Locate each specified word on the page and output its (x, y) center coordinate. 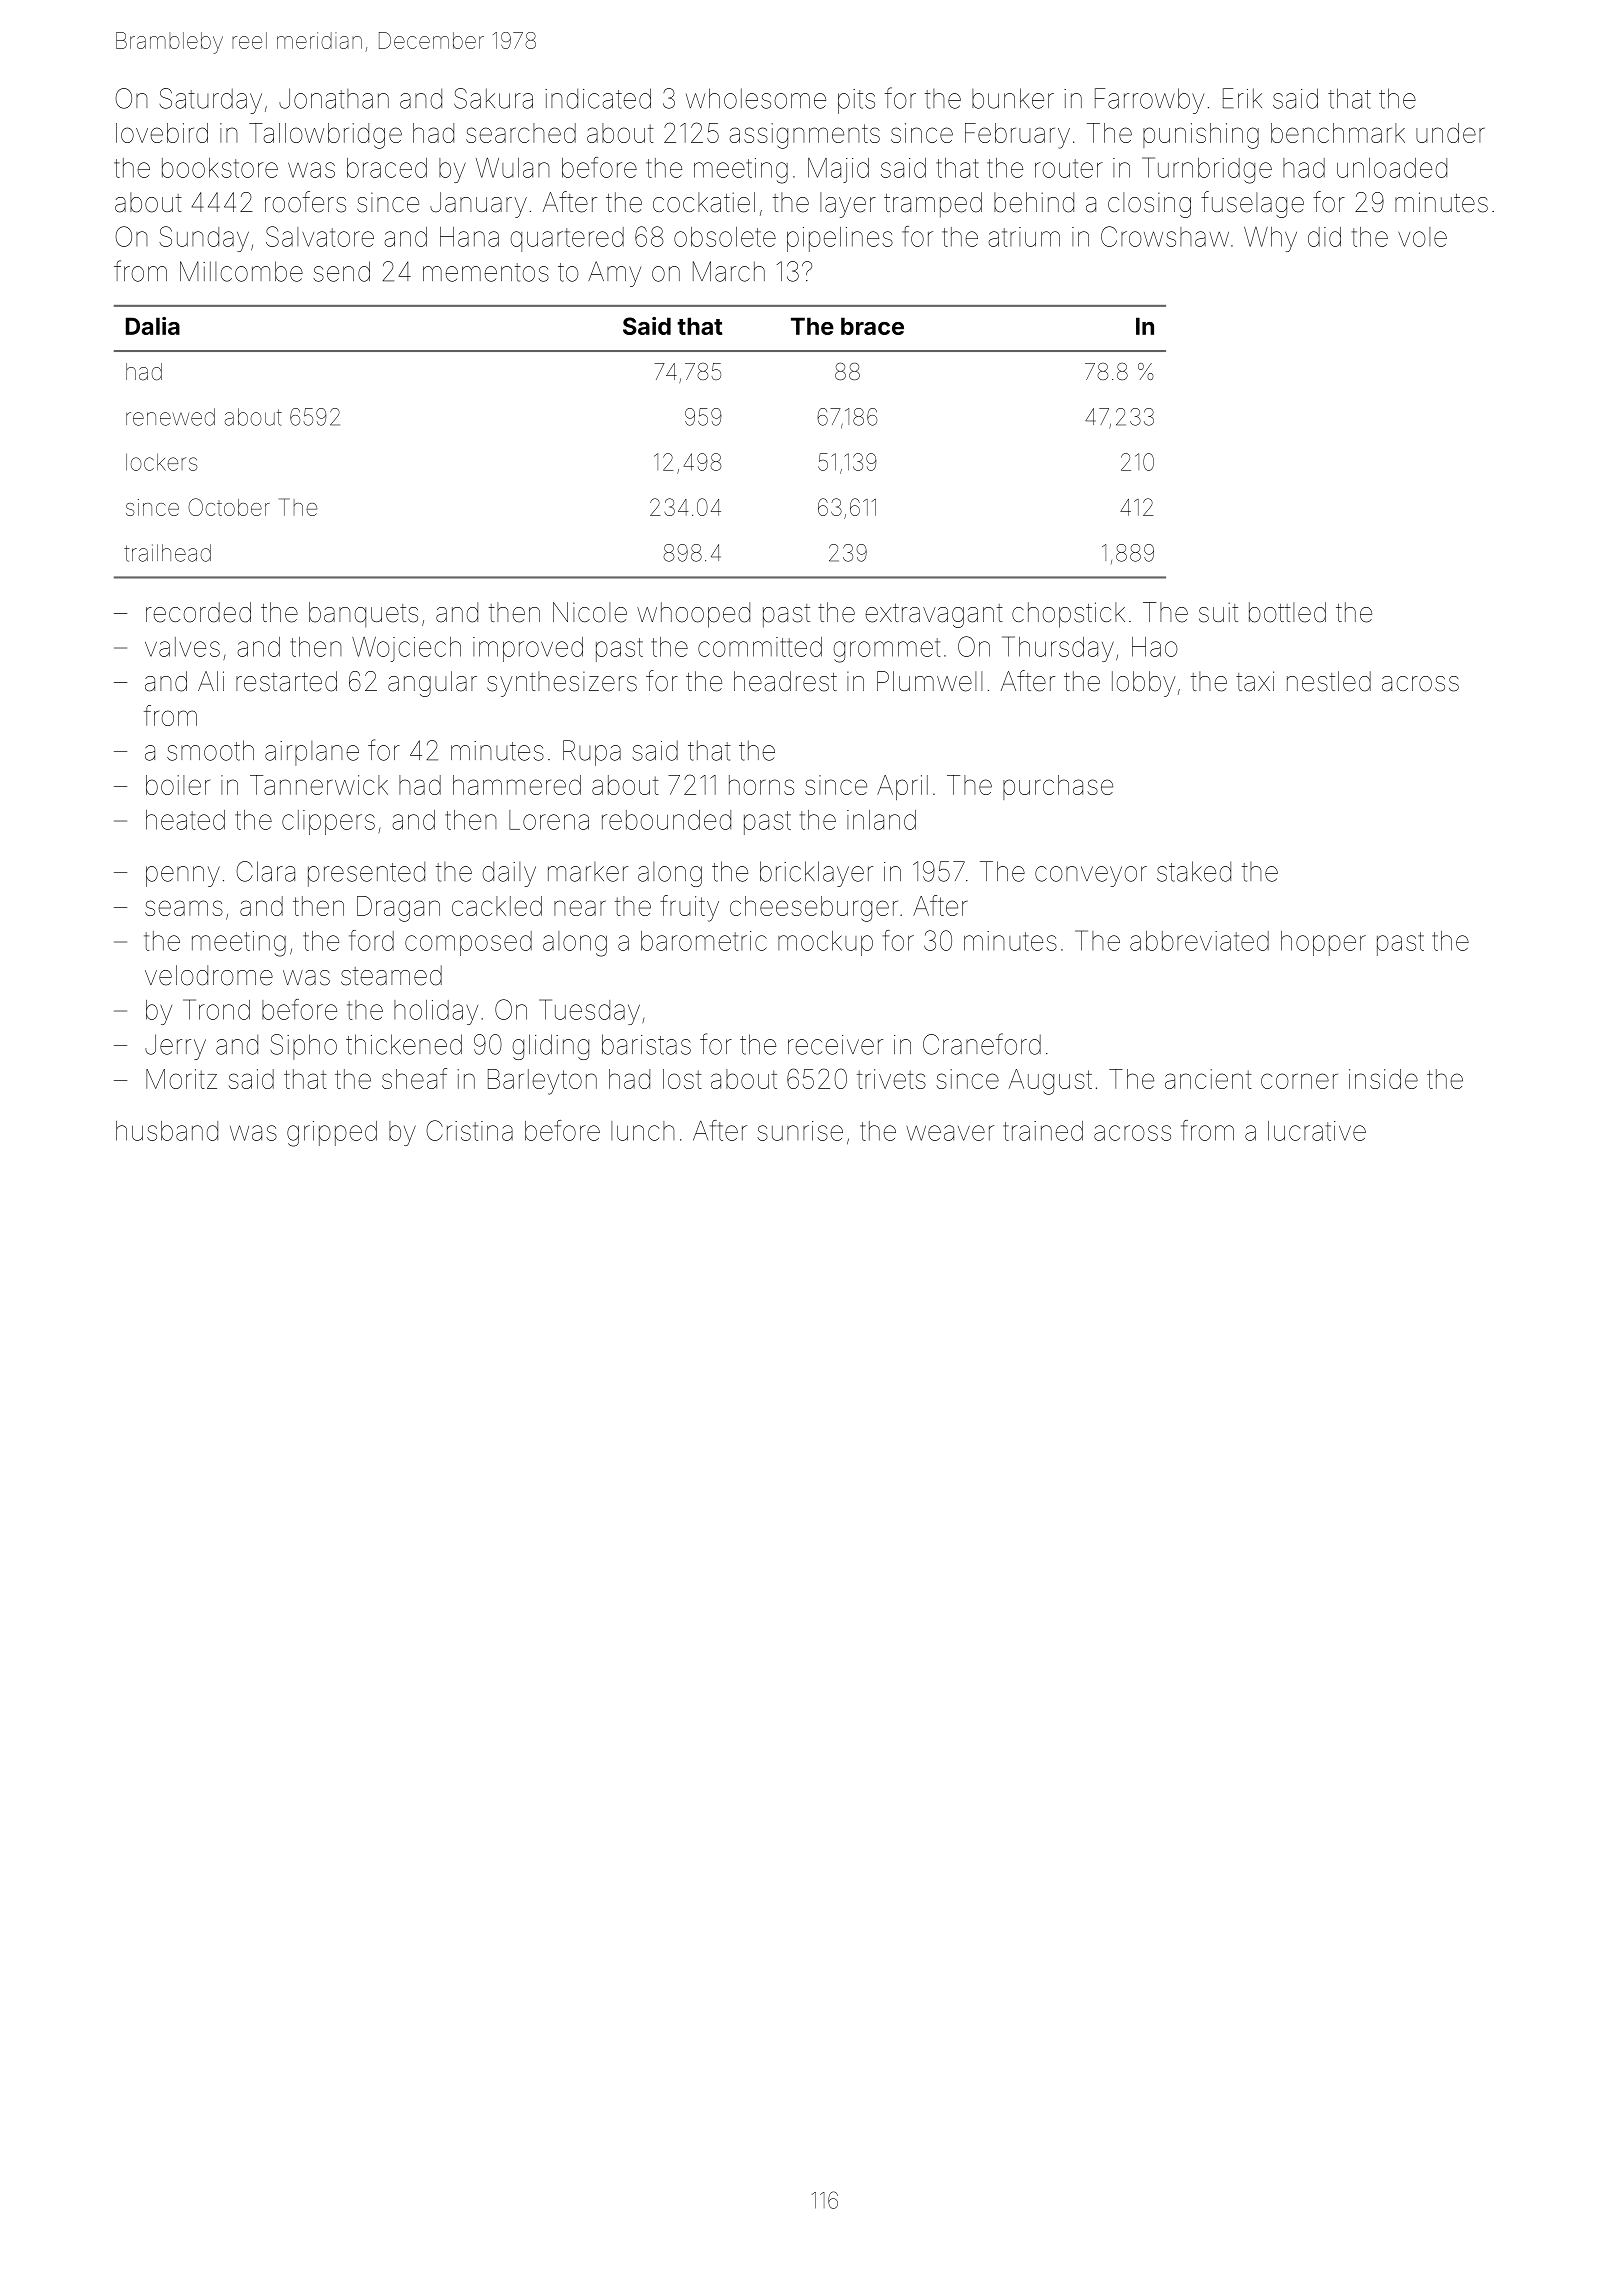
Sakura (493, 98)
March (729, 271)
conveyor (1091, 876)
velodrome (209, 975)
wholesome (756, 98)
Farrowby (1149, 101)
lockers (161, 462)
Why (1270, 239)
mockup (825, 943)
